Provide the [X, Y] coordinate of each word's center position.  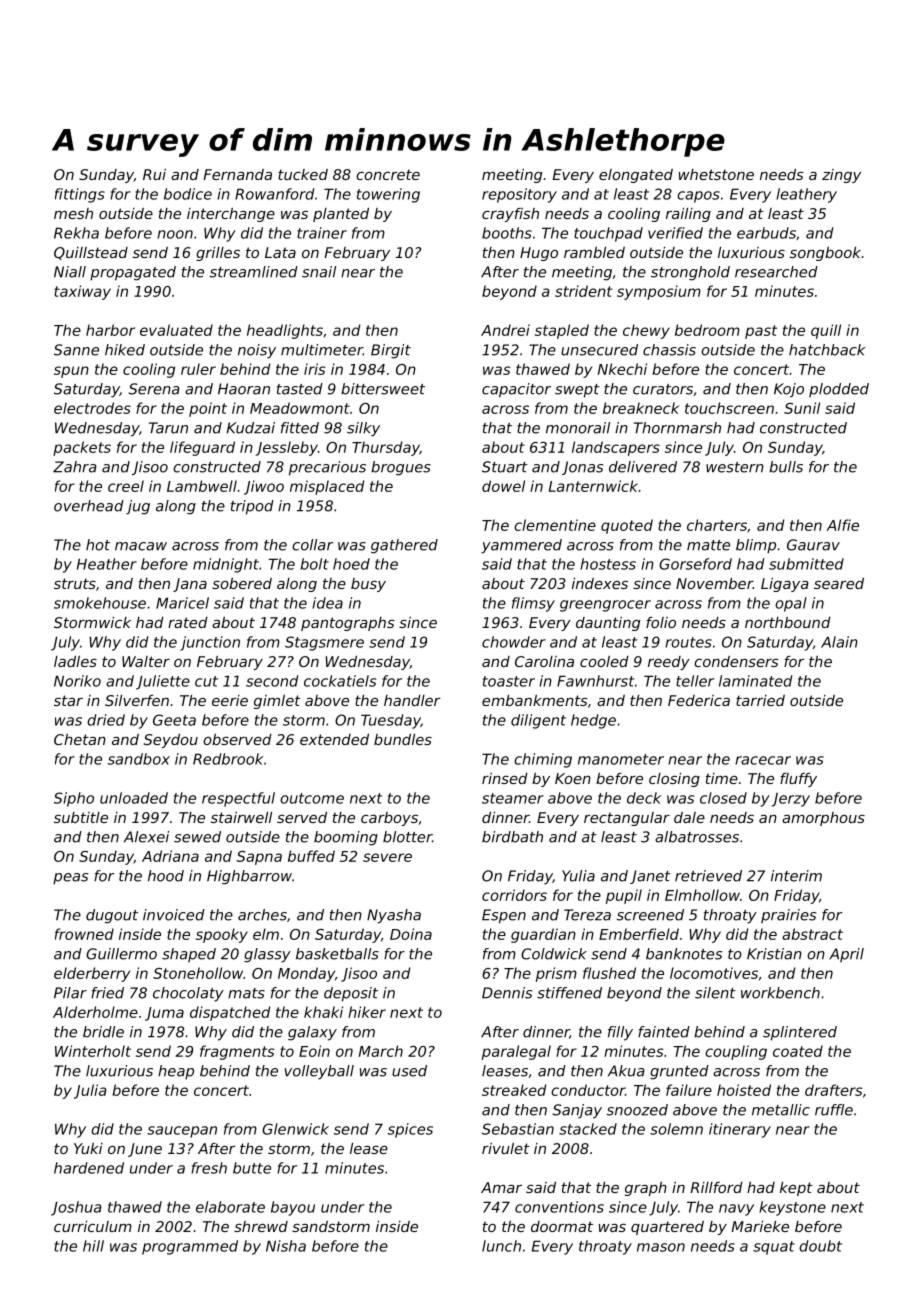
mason [661, 1247]
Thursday [386, 448]
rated [188, 622]
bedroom [707, 330]
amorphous [823, 819]
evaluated [176, 330]
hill [93, 1246]
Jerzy [791, 800]
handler [412, 700]
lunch [501, 1246]
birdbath [512, 837]
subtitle [81, 817]
